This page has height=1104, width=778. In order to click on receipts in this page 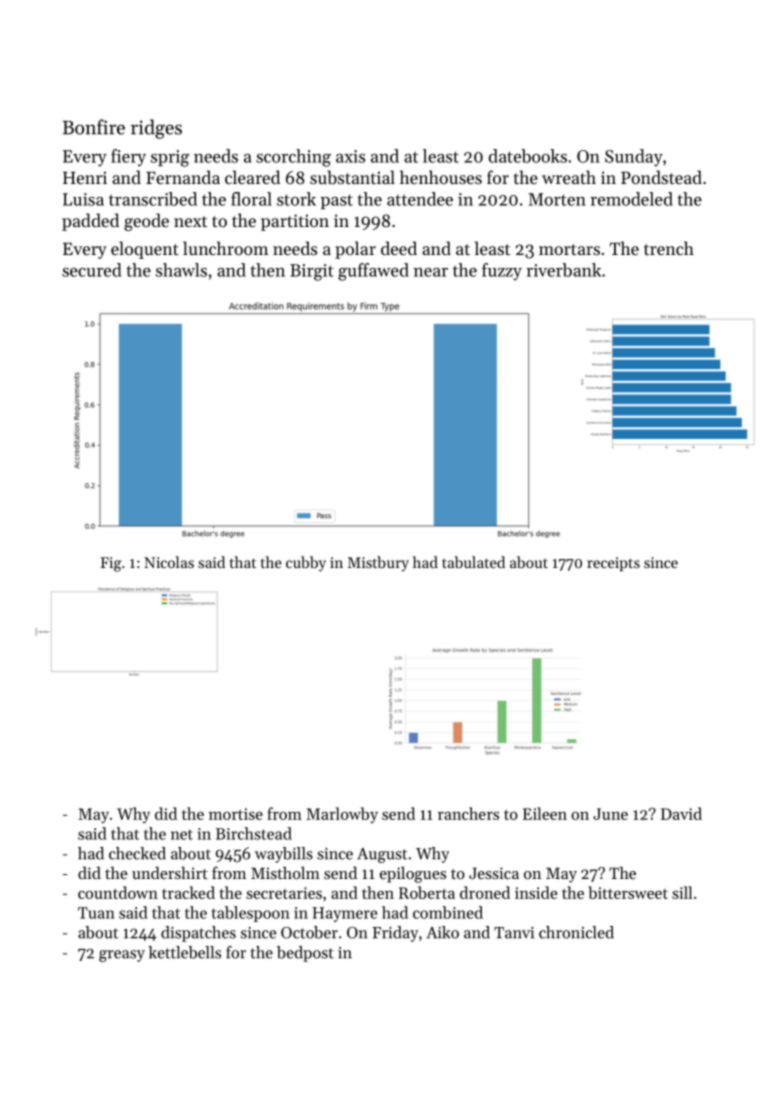, I will do `click(613, 564)`.
